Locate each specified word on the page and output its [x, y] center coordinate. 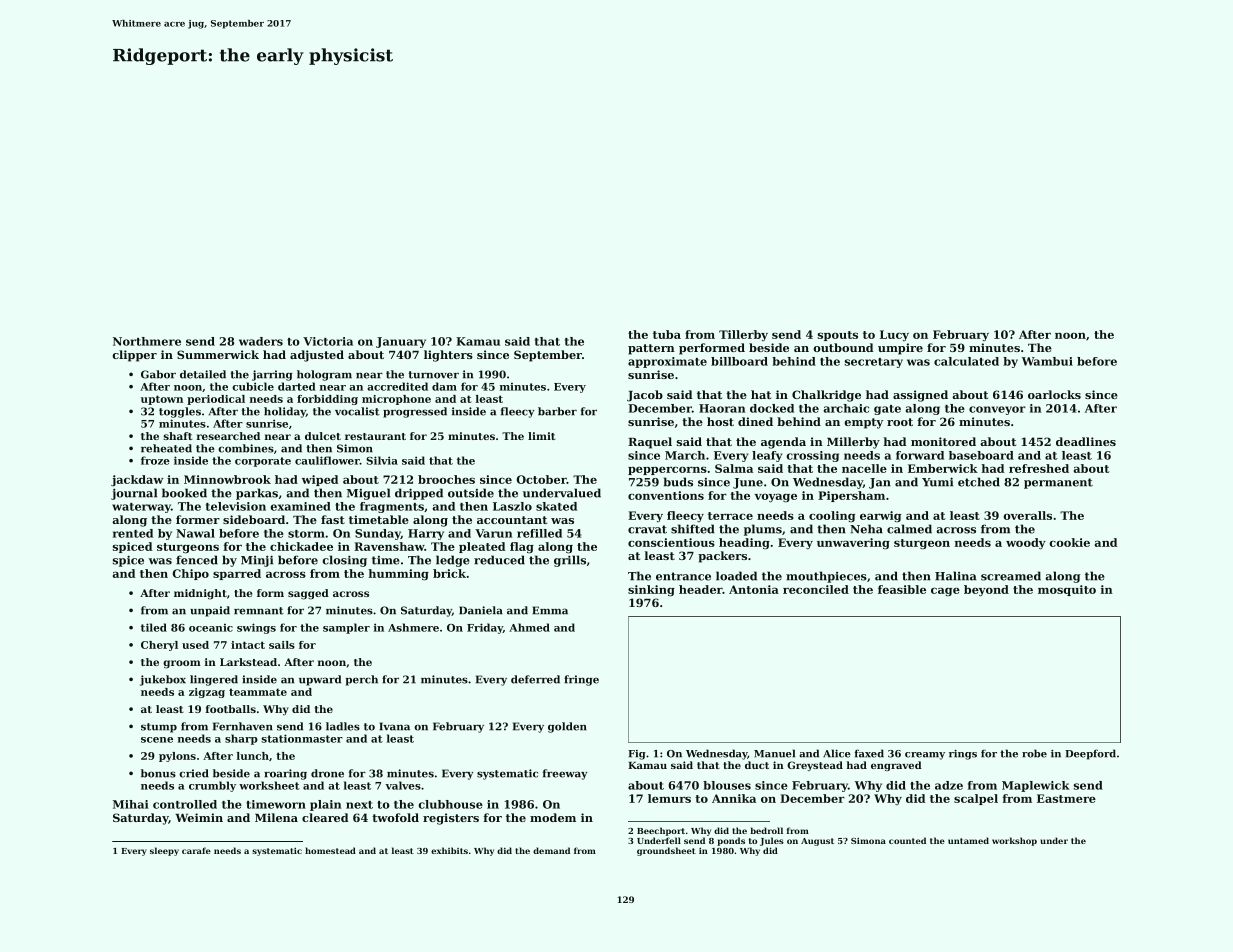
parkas [257, 494]
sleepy [164, 851]
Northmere [147, 341]
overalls [1027, 515]
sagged [308, 594]
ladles [343, 726]
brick [449, 573]
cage [945, 591]
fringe [581, 680]
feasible [902, 589]
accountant [512, 520]
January [401, 342]
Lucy [894, 335]
